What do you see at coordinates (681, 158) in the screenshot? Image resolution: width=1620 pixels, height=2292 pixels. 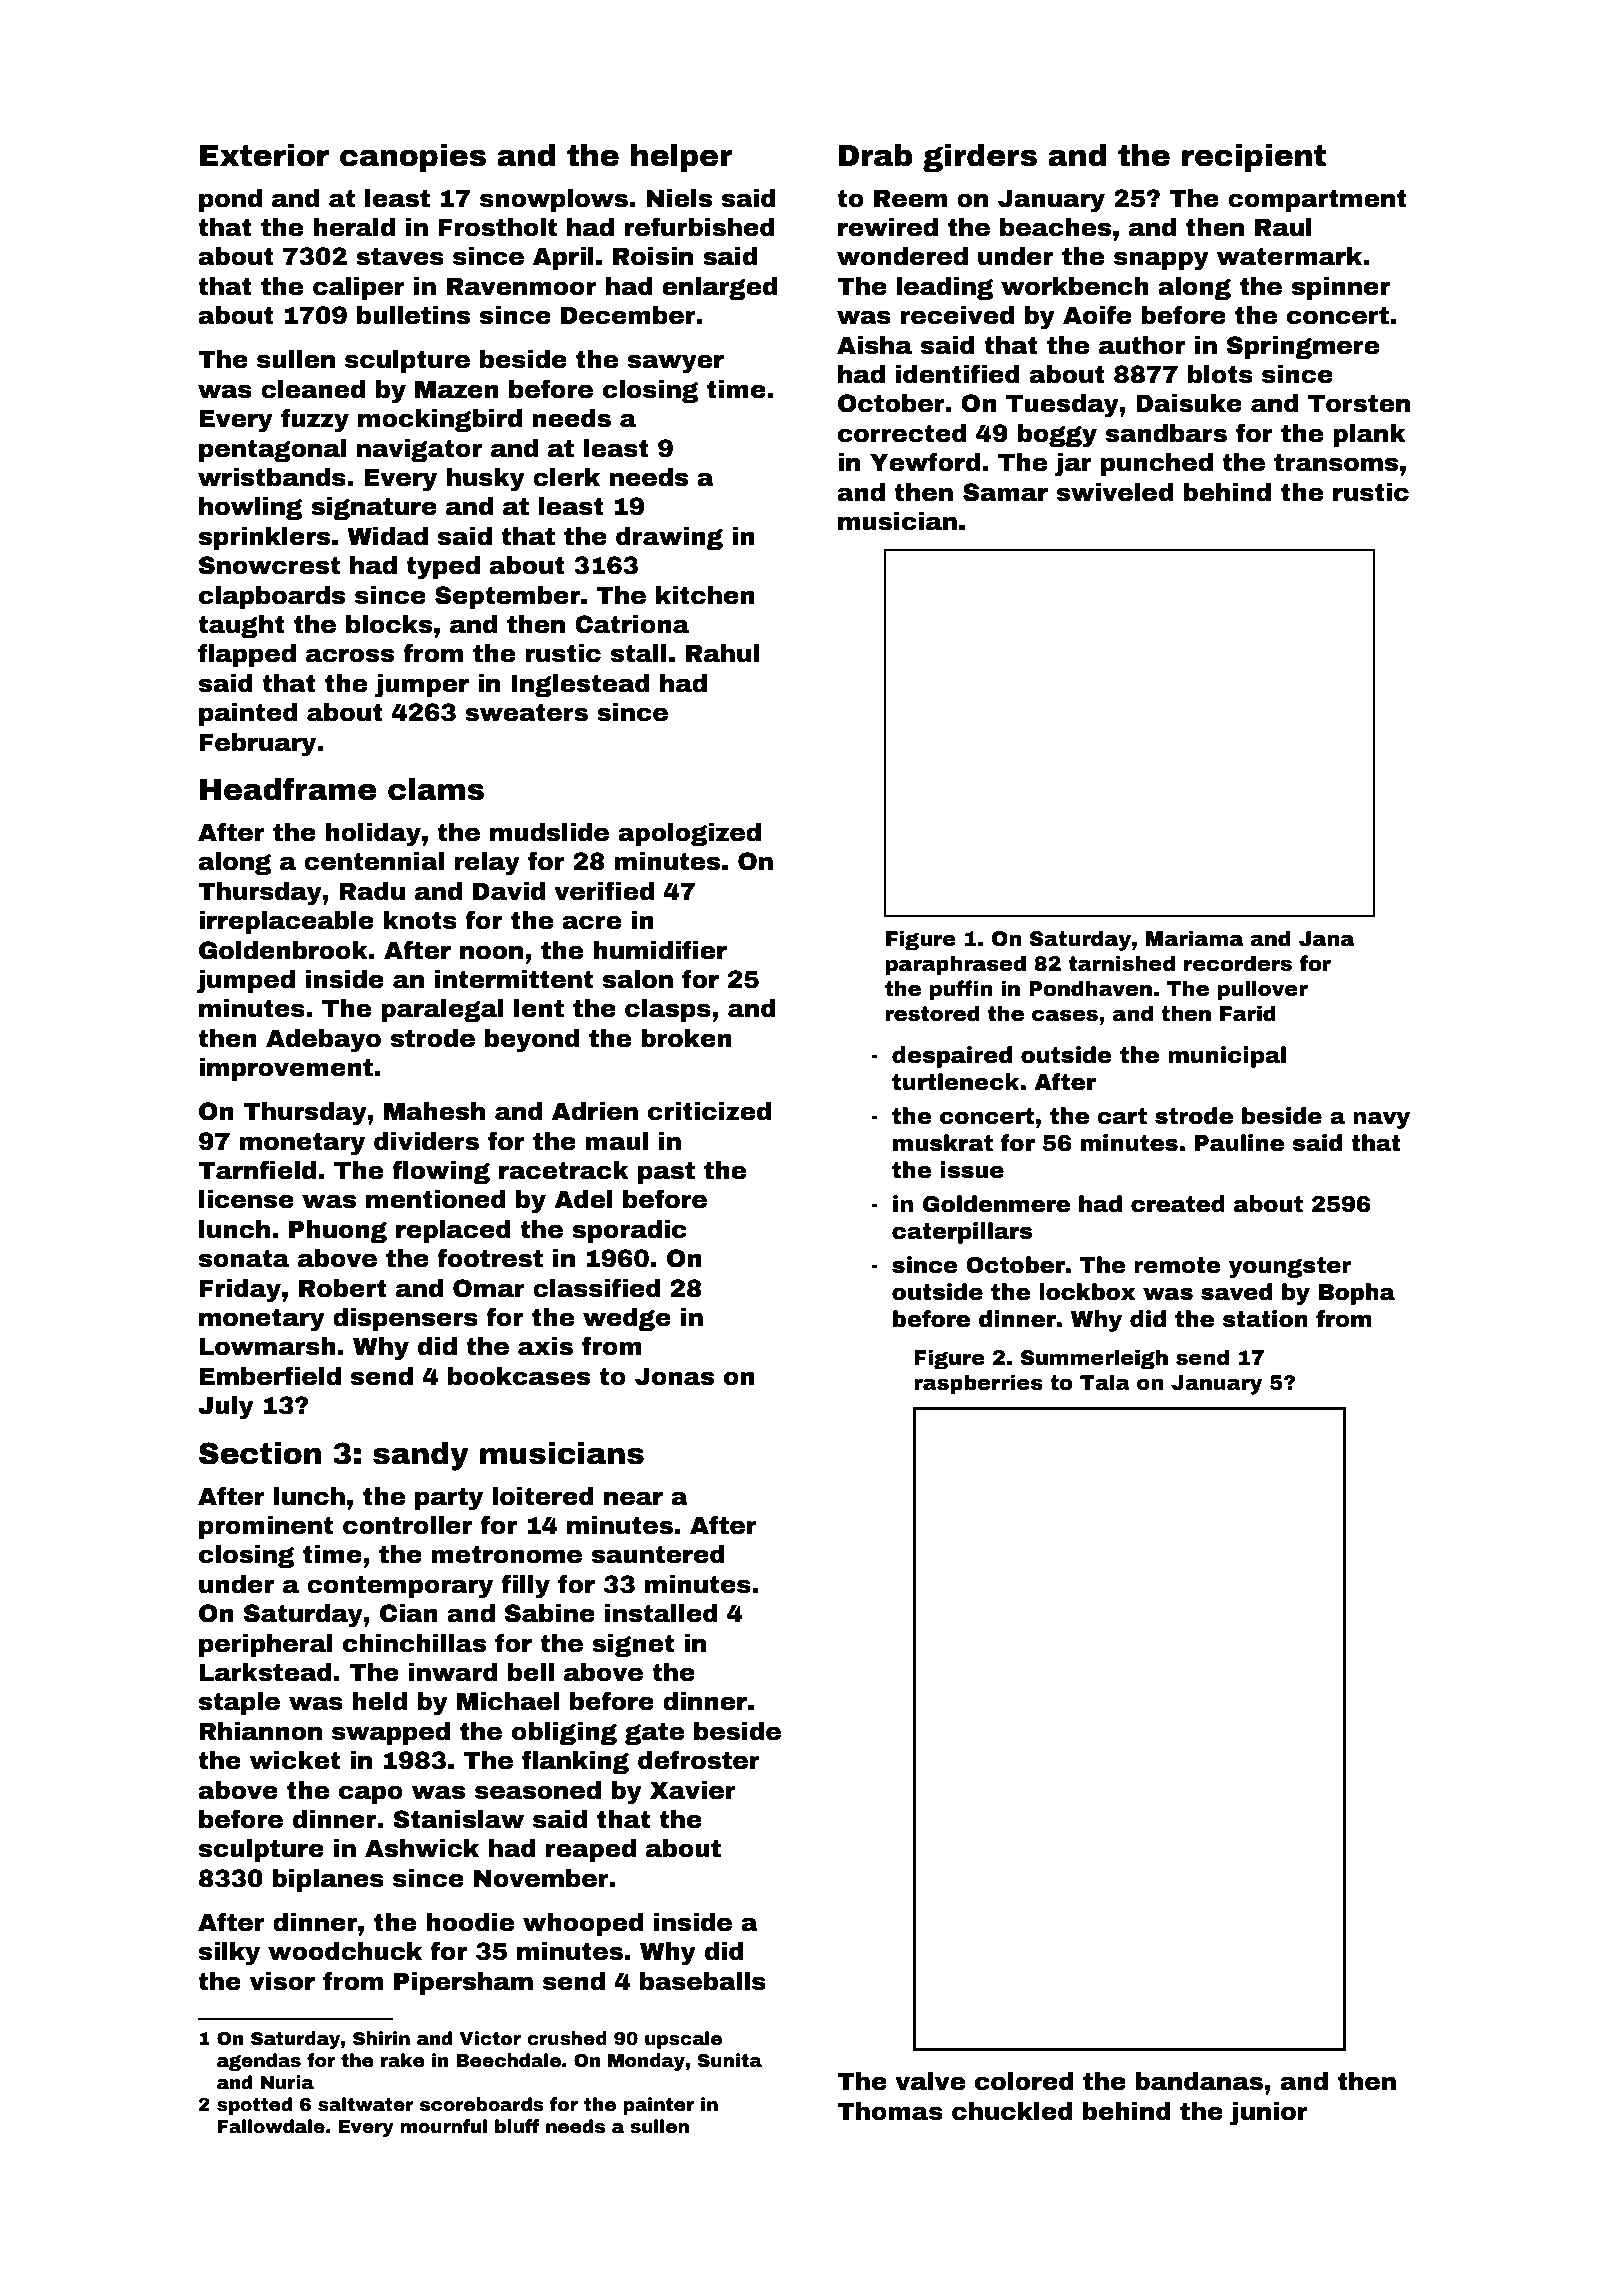 I see `helper` at bounding box center [681, 158].
